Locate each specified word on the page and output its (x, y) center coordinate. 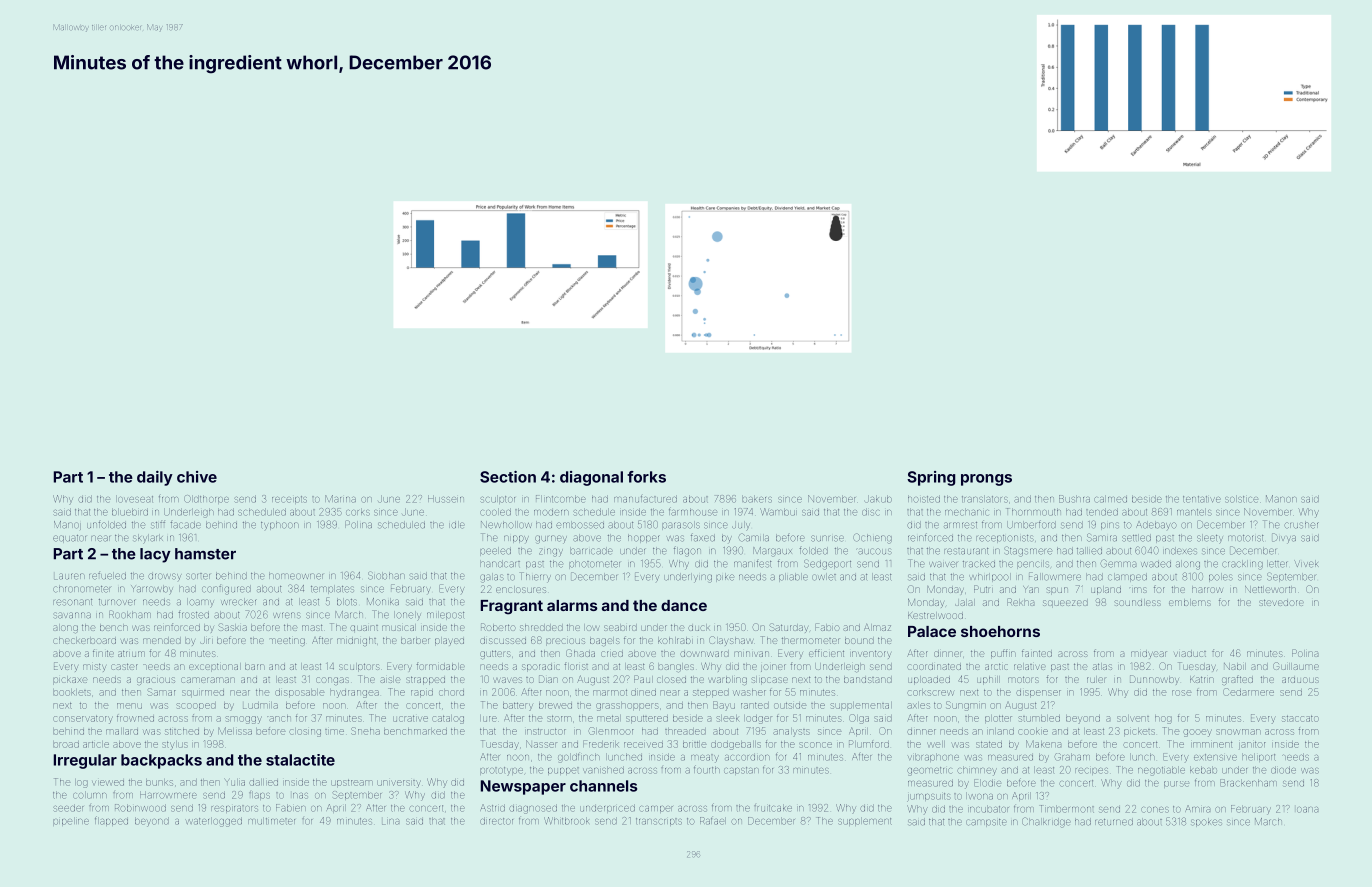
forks (646, 477)
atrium (130, 654)
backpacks (161, 761)
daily (155, 478)
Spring (931, 478)
